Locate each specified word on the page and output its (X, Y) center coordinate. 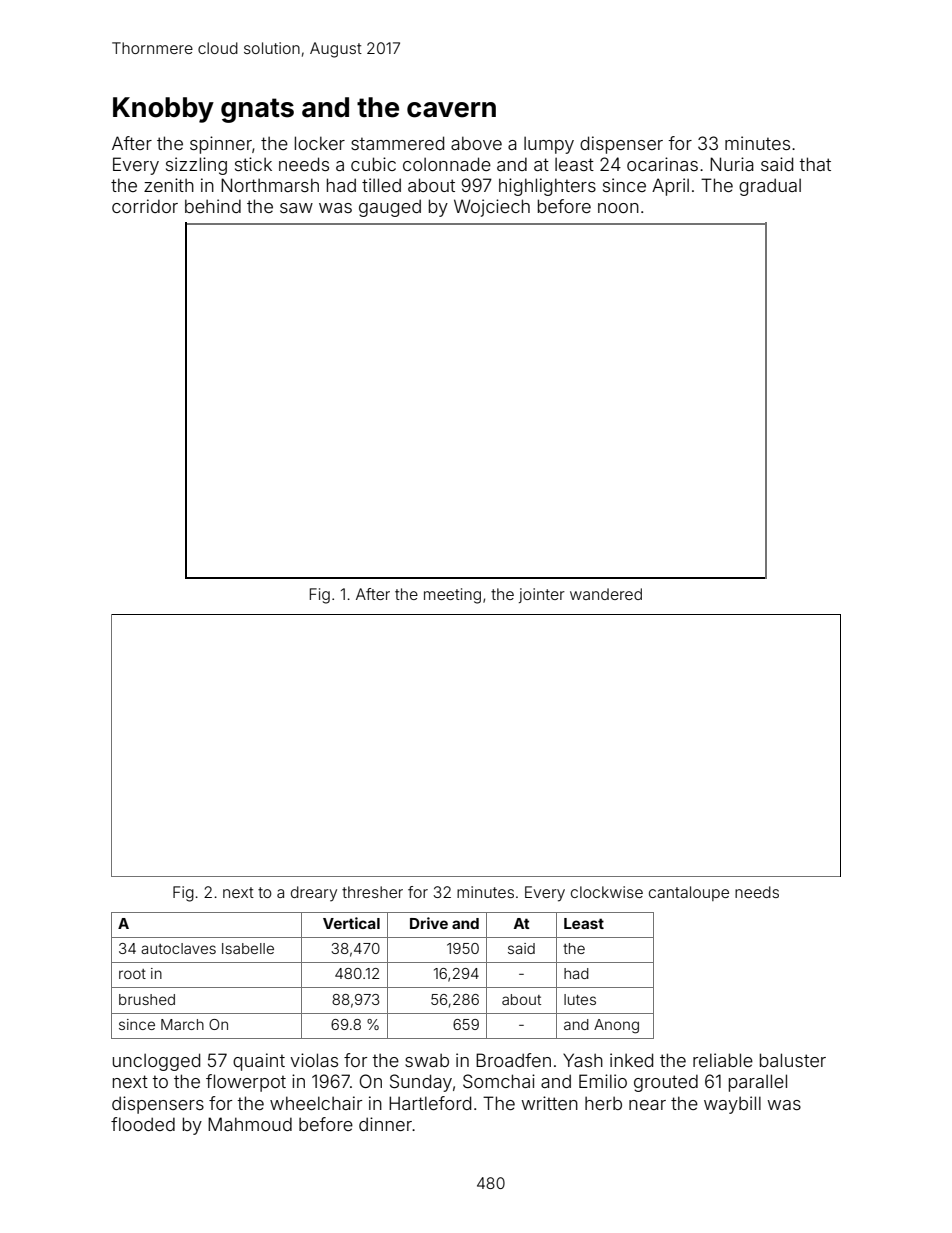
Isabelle (248, 948)
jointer (542, 595)
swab (427, 1060)
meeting (452, 596)
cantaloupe (689, 893)
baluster (793, 1060)
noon (618, 208)
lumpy (549, 145)
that (815, 164)
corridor (145, 206)
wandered (606, 594)
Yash (583, 1060)
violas (314, 1060)
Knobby (163, 110)
